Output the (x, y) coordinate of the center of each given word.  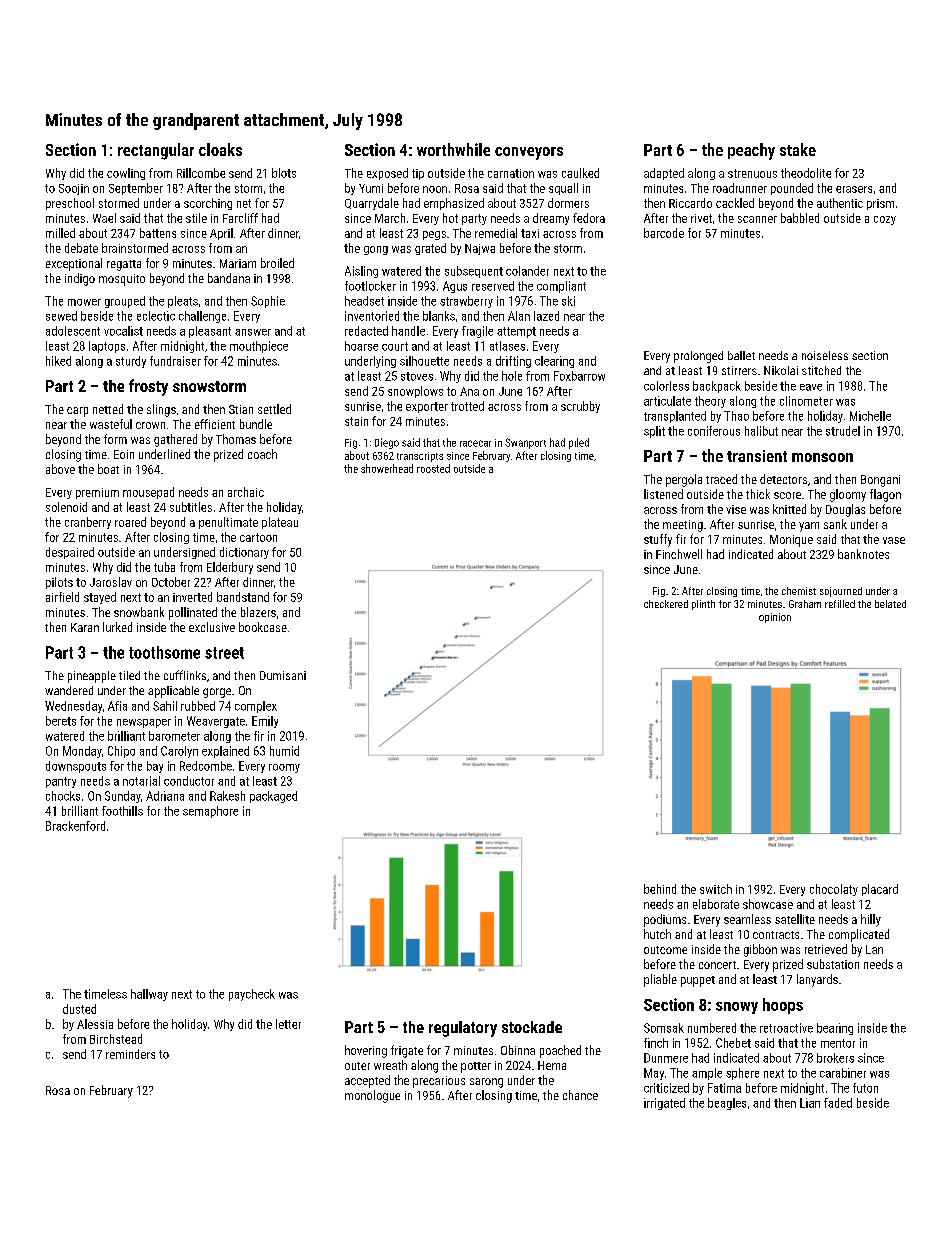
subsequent (474, 272)
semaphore (210, 812)
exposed (387, 174)
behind (660, 889)
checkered (666, 604)
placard (880, 890)
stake (798, 149)
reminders (130, 1054)
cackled (735, 203)
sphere (742, 1074)
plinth (703, 605)
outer (357, 1066)
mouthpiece (259, 347)
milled (60, 233)
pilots (59, 583)
